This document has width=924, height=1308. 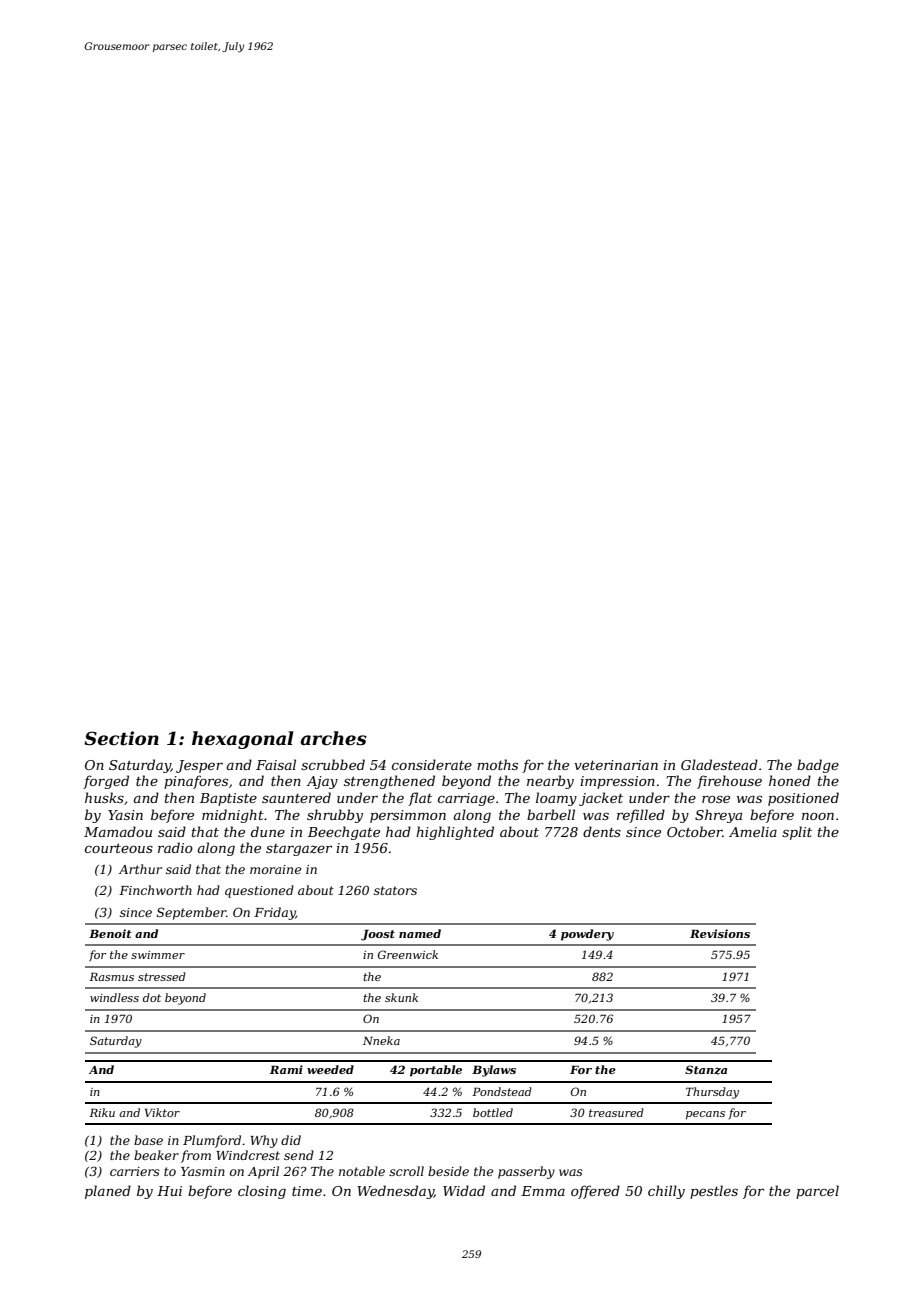 What do you see at coordinates (706, 1070) in the document?
I see `Stanza` at bounding box center [706, 1070].
